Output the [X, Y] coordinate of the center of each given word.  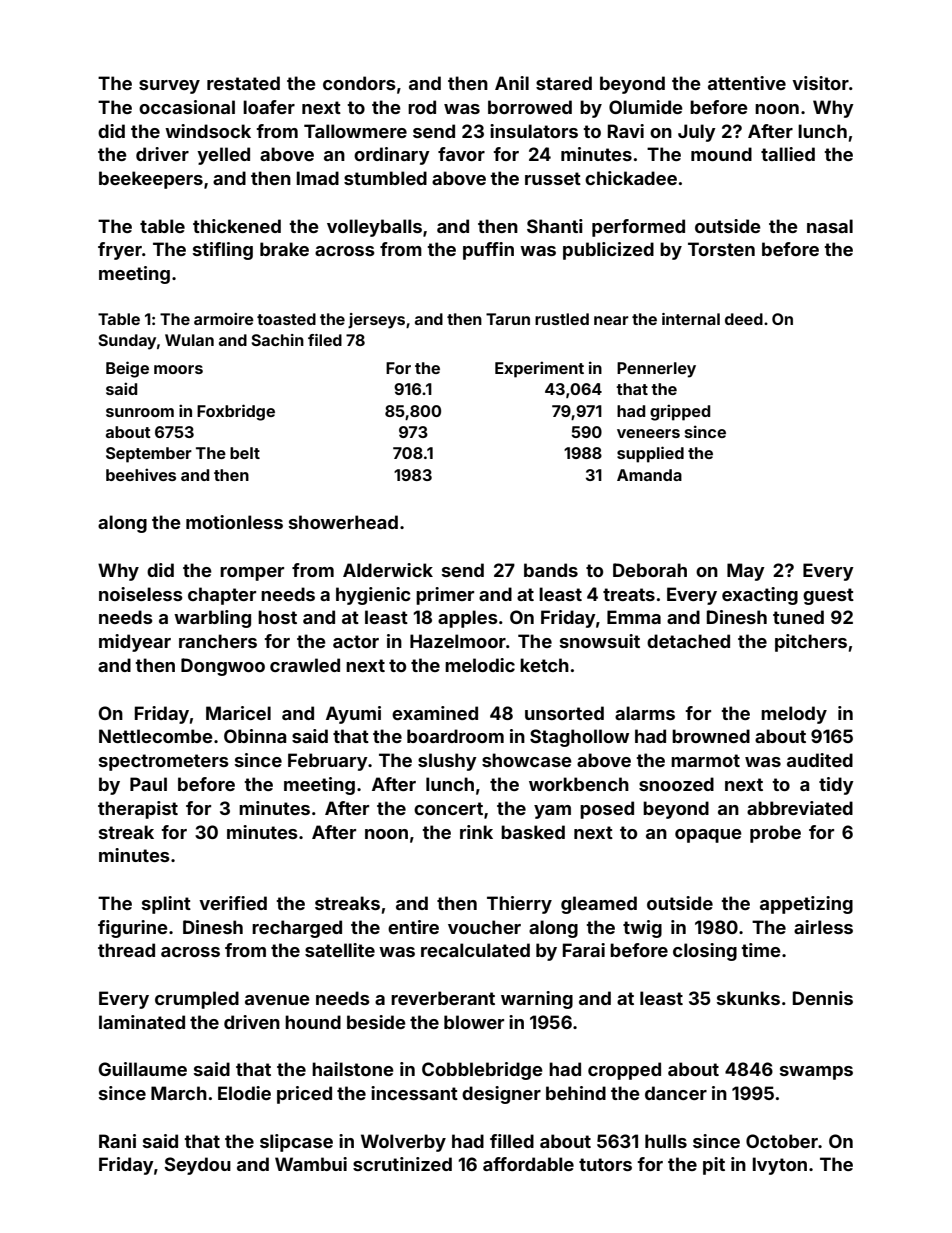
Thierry [519, 905]
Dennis [823, 998]
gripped [680, 412]
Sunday [127, 342]
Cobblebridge [482, 1071]
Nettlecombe [156, 736]
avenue [277, 1000]
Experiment [539, 369]
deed [744, 319]
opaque [708, 836]
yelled [223, 156]
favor [461, 154]
